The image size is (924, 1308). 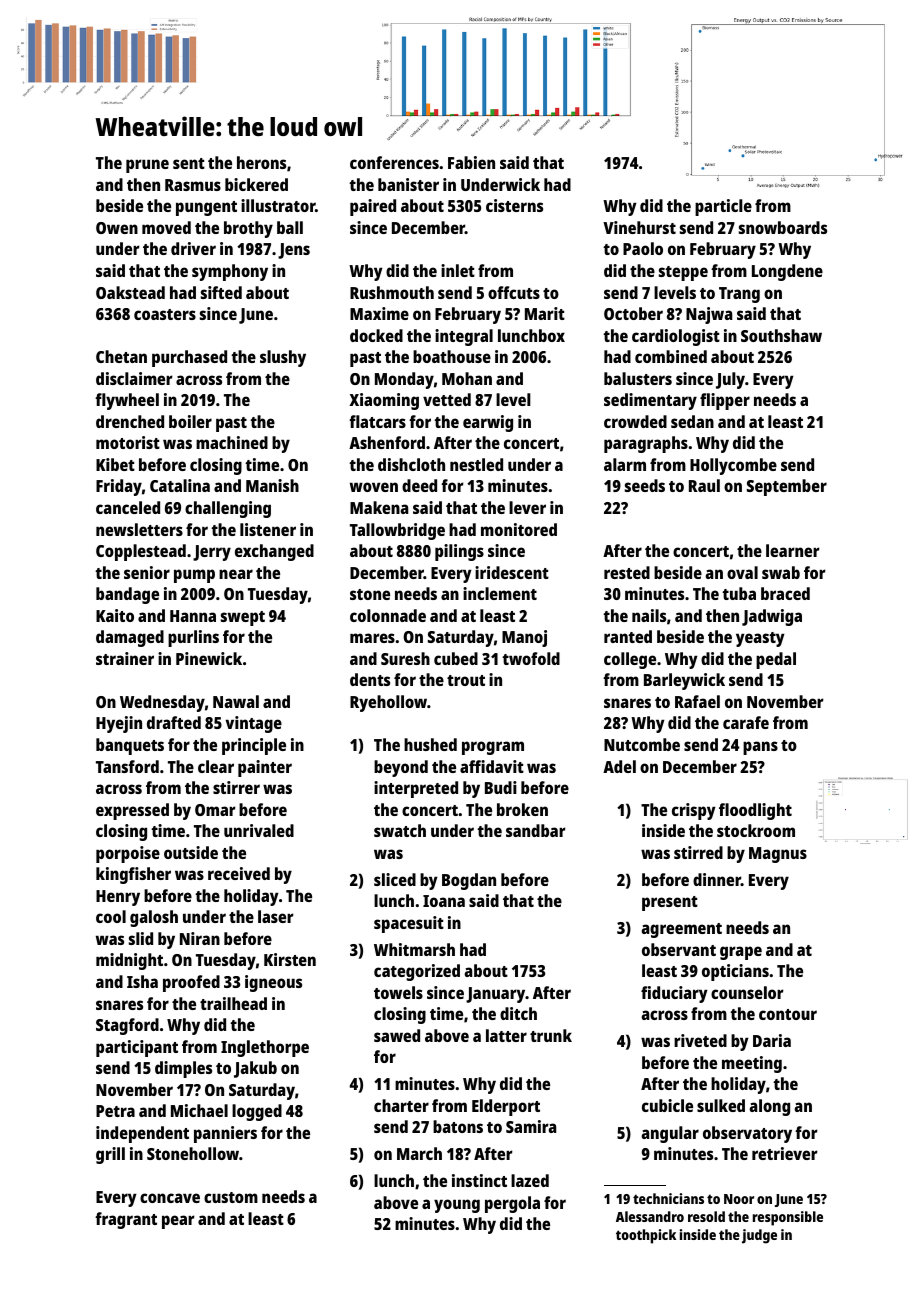 What do you see at coordinates (471, 162) in the screenshot?
I see `Fabien` at bounding box center [471, 162].
